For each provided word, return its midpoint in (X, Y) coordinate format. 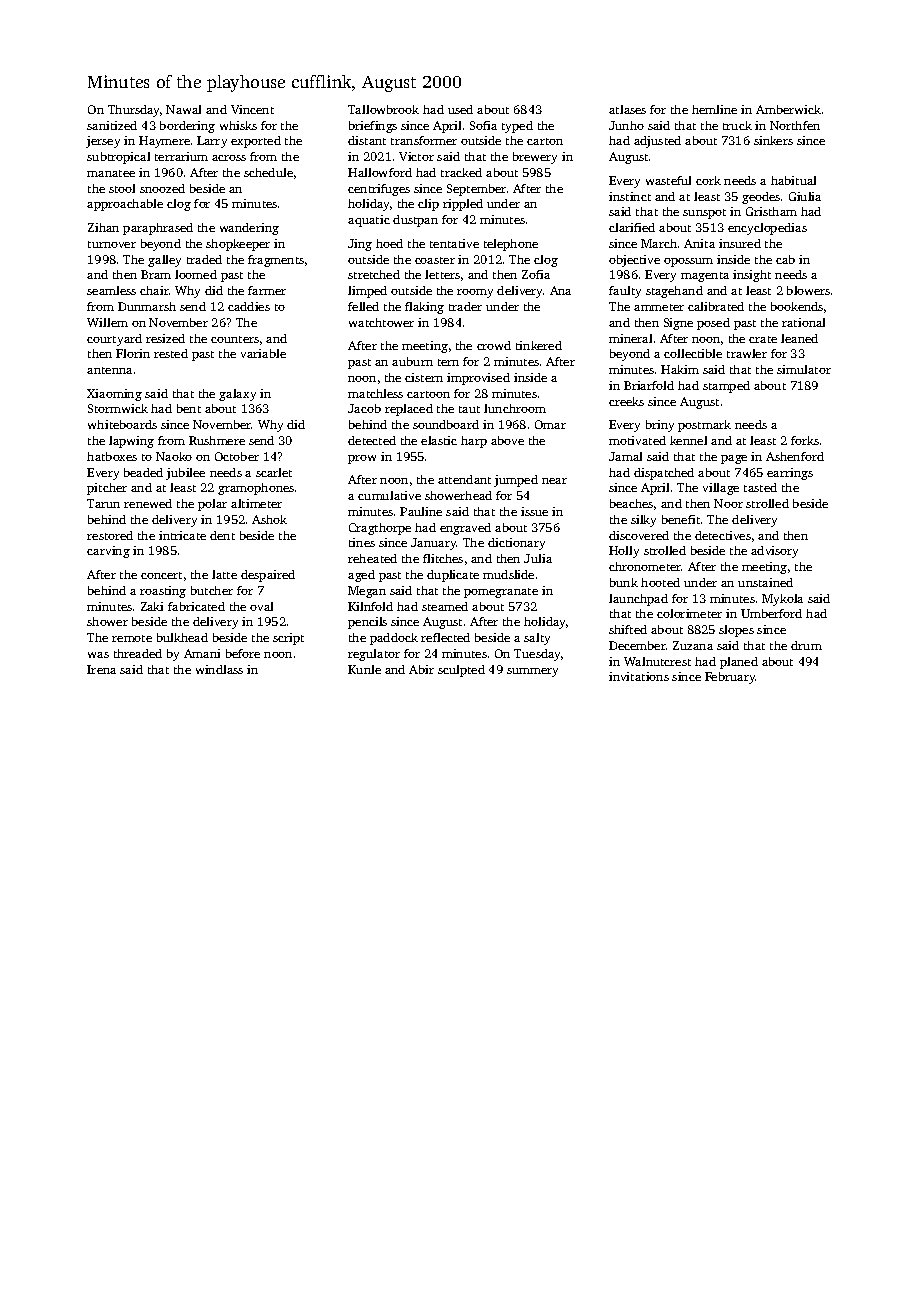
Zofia (536, 274)
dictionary (516, 544)
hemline (714, 109)
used (460, 109)
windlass (219, 669)
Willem (107, 322)
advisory (774, 552)
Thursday (133, 111)
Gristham (771, 211)
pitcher (107, 489)
